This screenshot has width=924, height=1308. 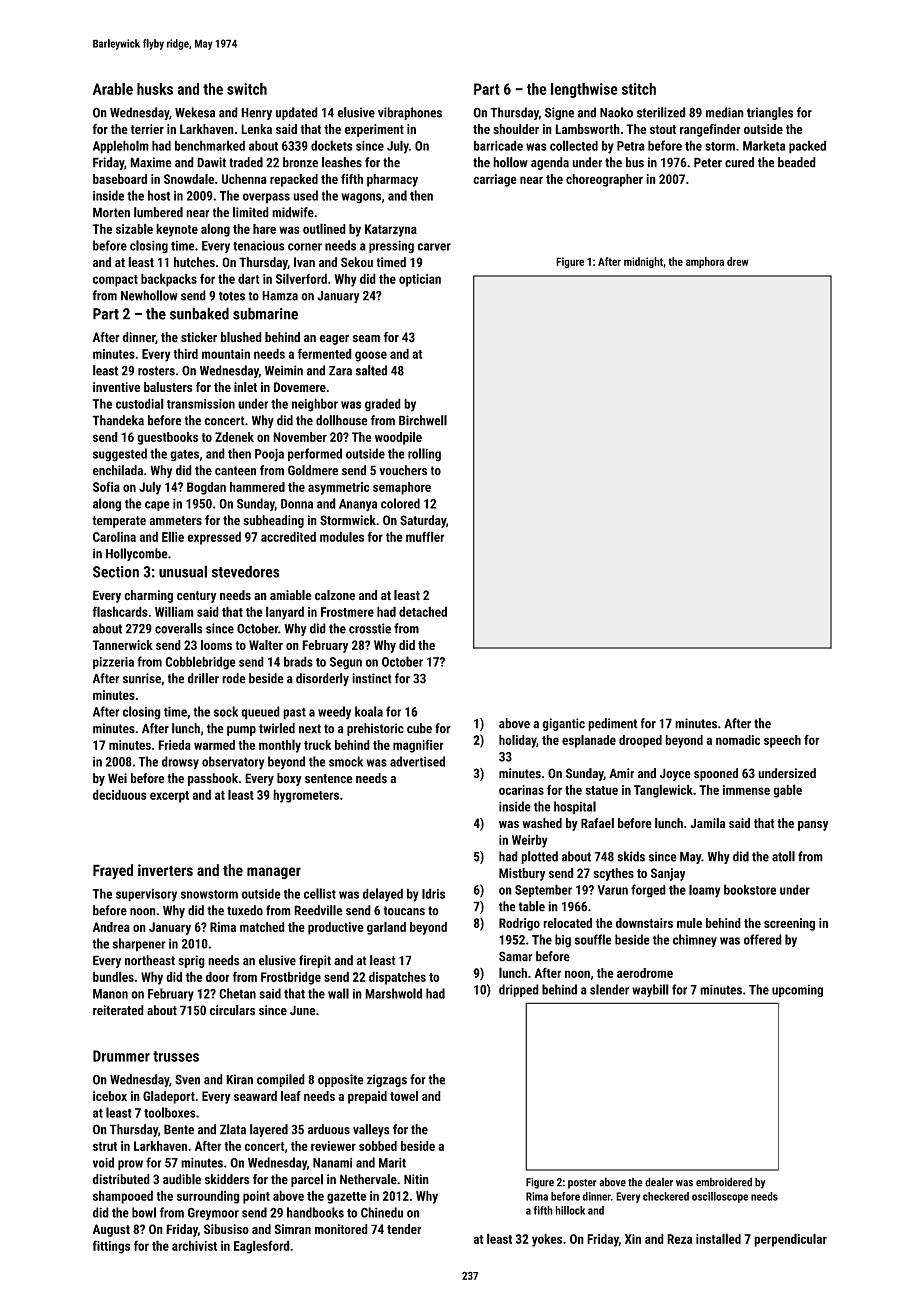 What do you see at coordinates (234, 678) in the screenshot?
I see `rode` at bounding box center [234, 678].
